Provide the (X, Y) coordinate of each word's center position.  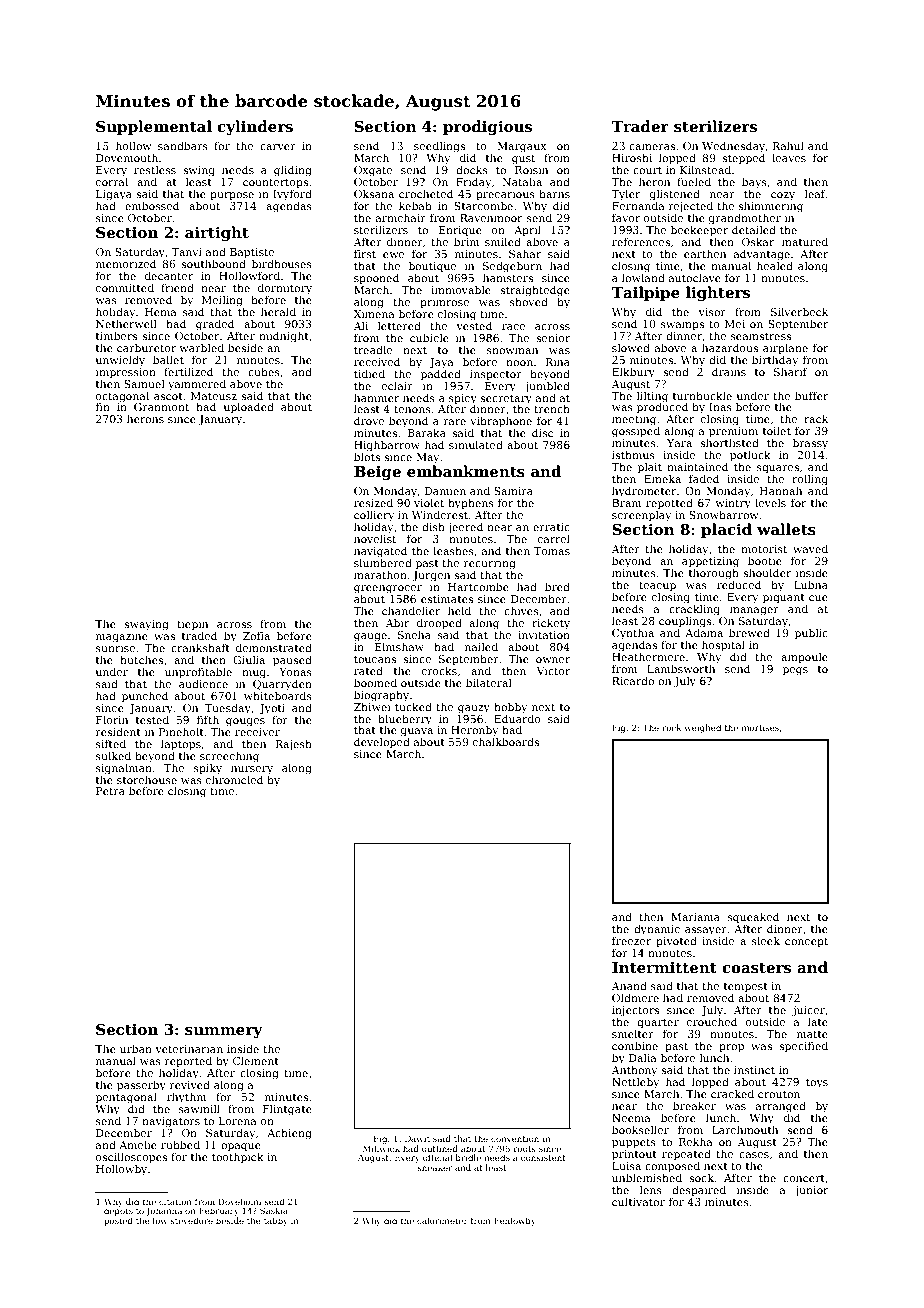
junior (811, 1191)
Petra (110, 791)
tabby (276, 1221)
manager (754, 611)
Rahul (788, 145)
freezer (631, 940)
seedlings (439, 147)
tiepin (192, 625)
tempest (746, 987)
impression (126, 373)
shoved (529, 301)
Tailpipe (645, 293)
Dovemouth (127, 157)
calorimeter (442, 1220)
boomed (375, 682)
